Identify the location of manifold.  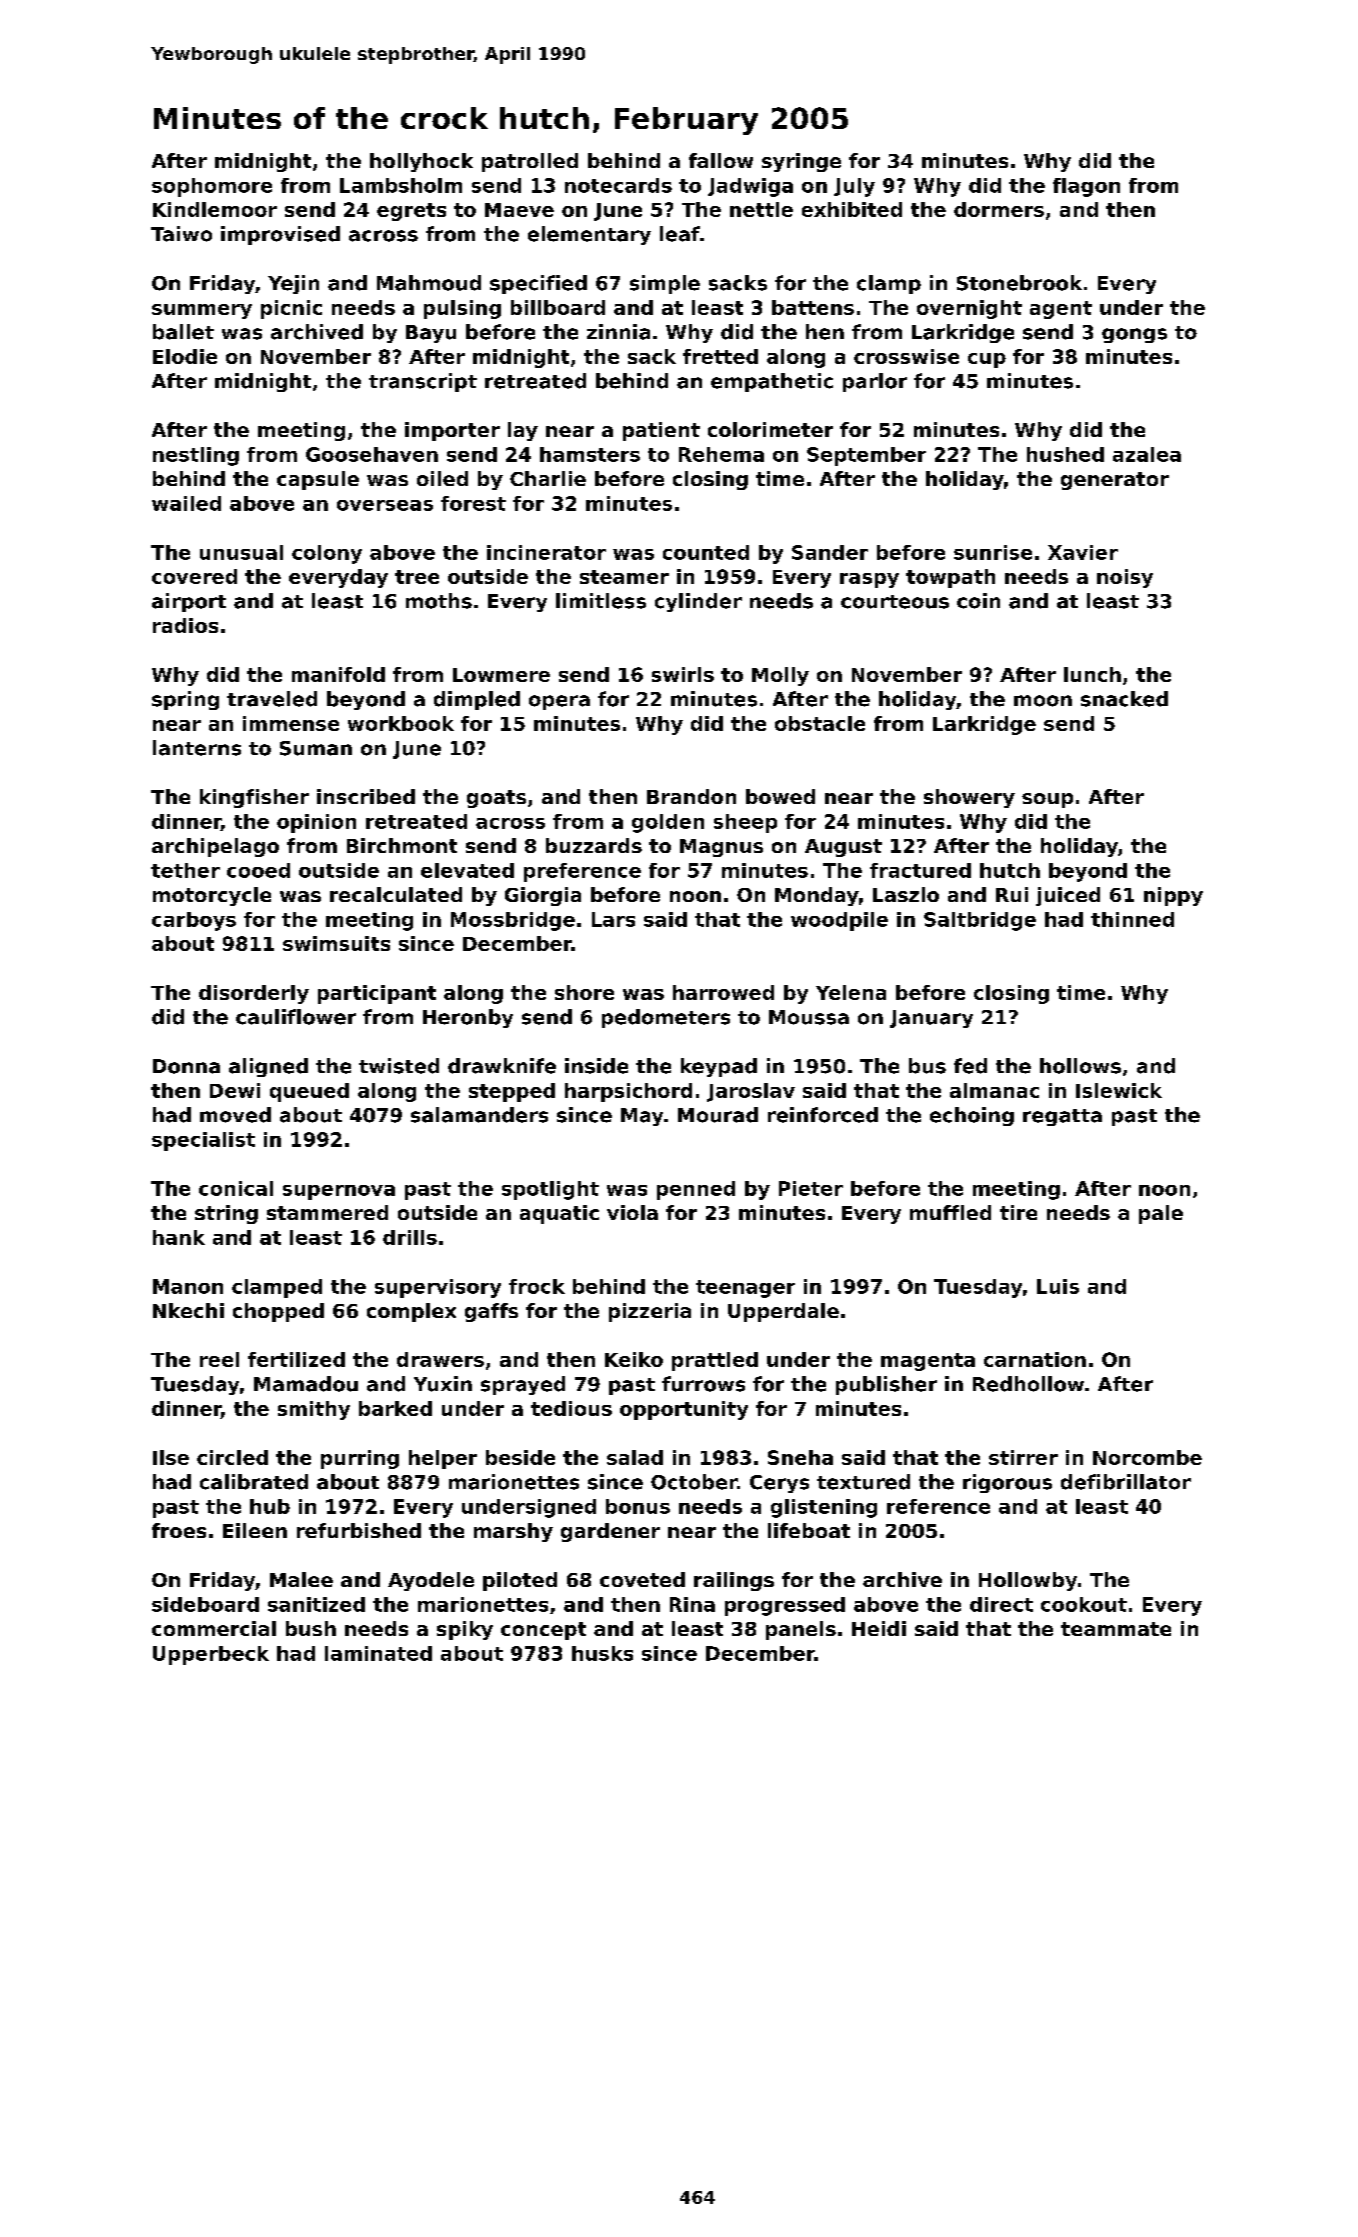
(338, 674).
